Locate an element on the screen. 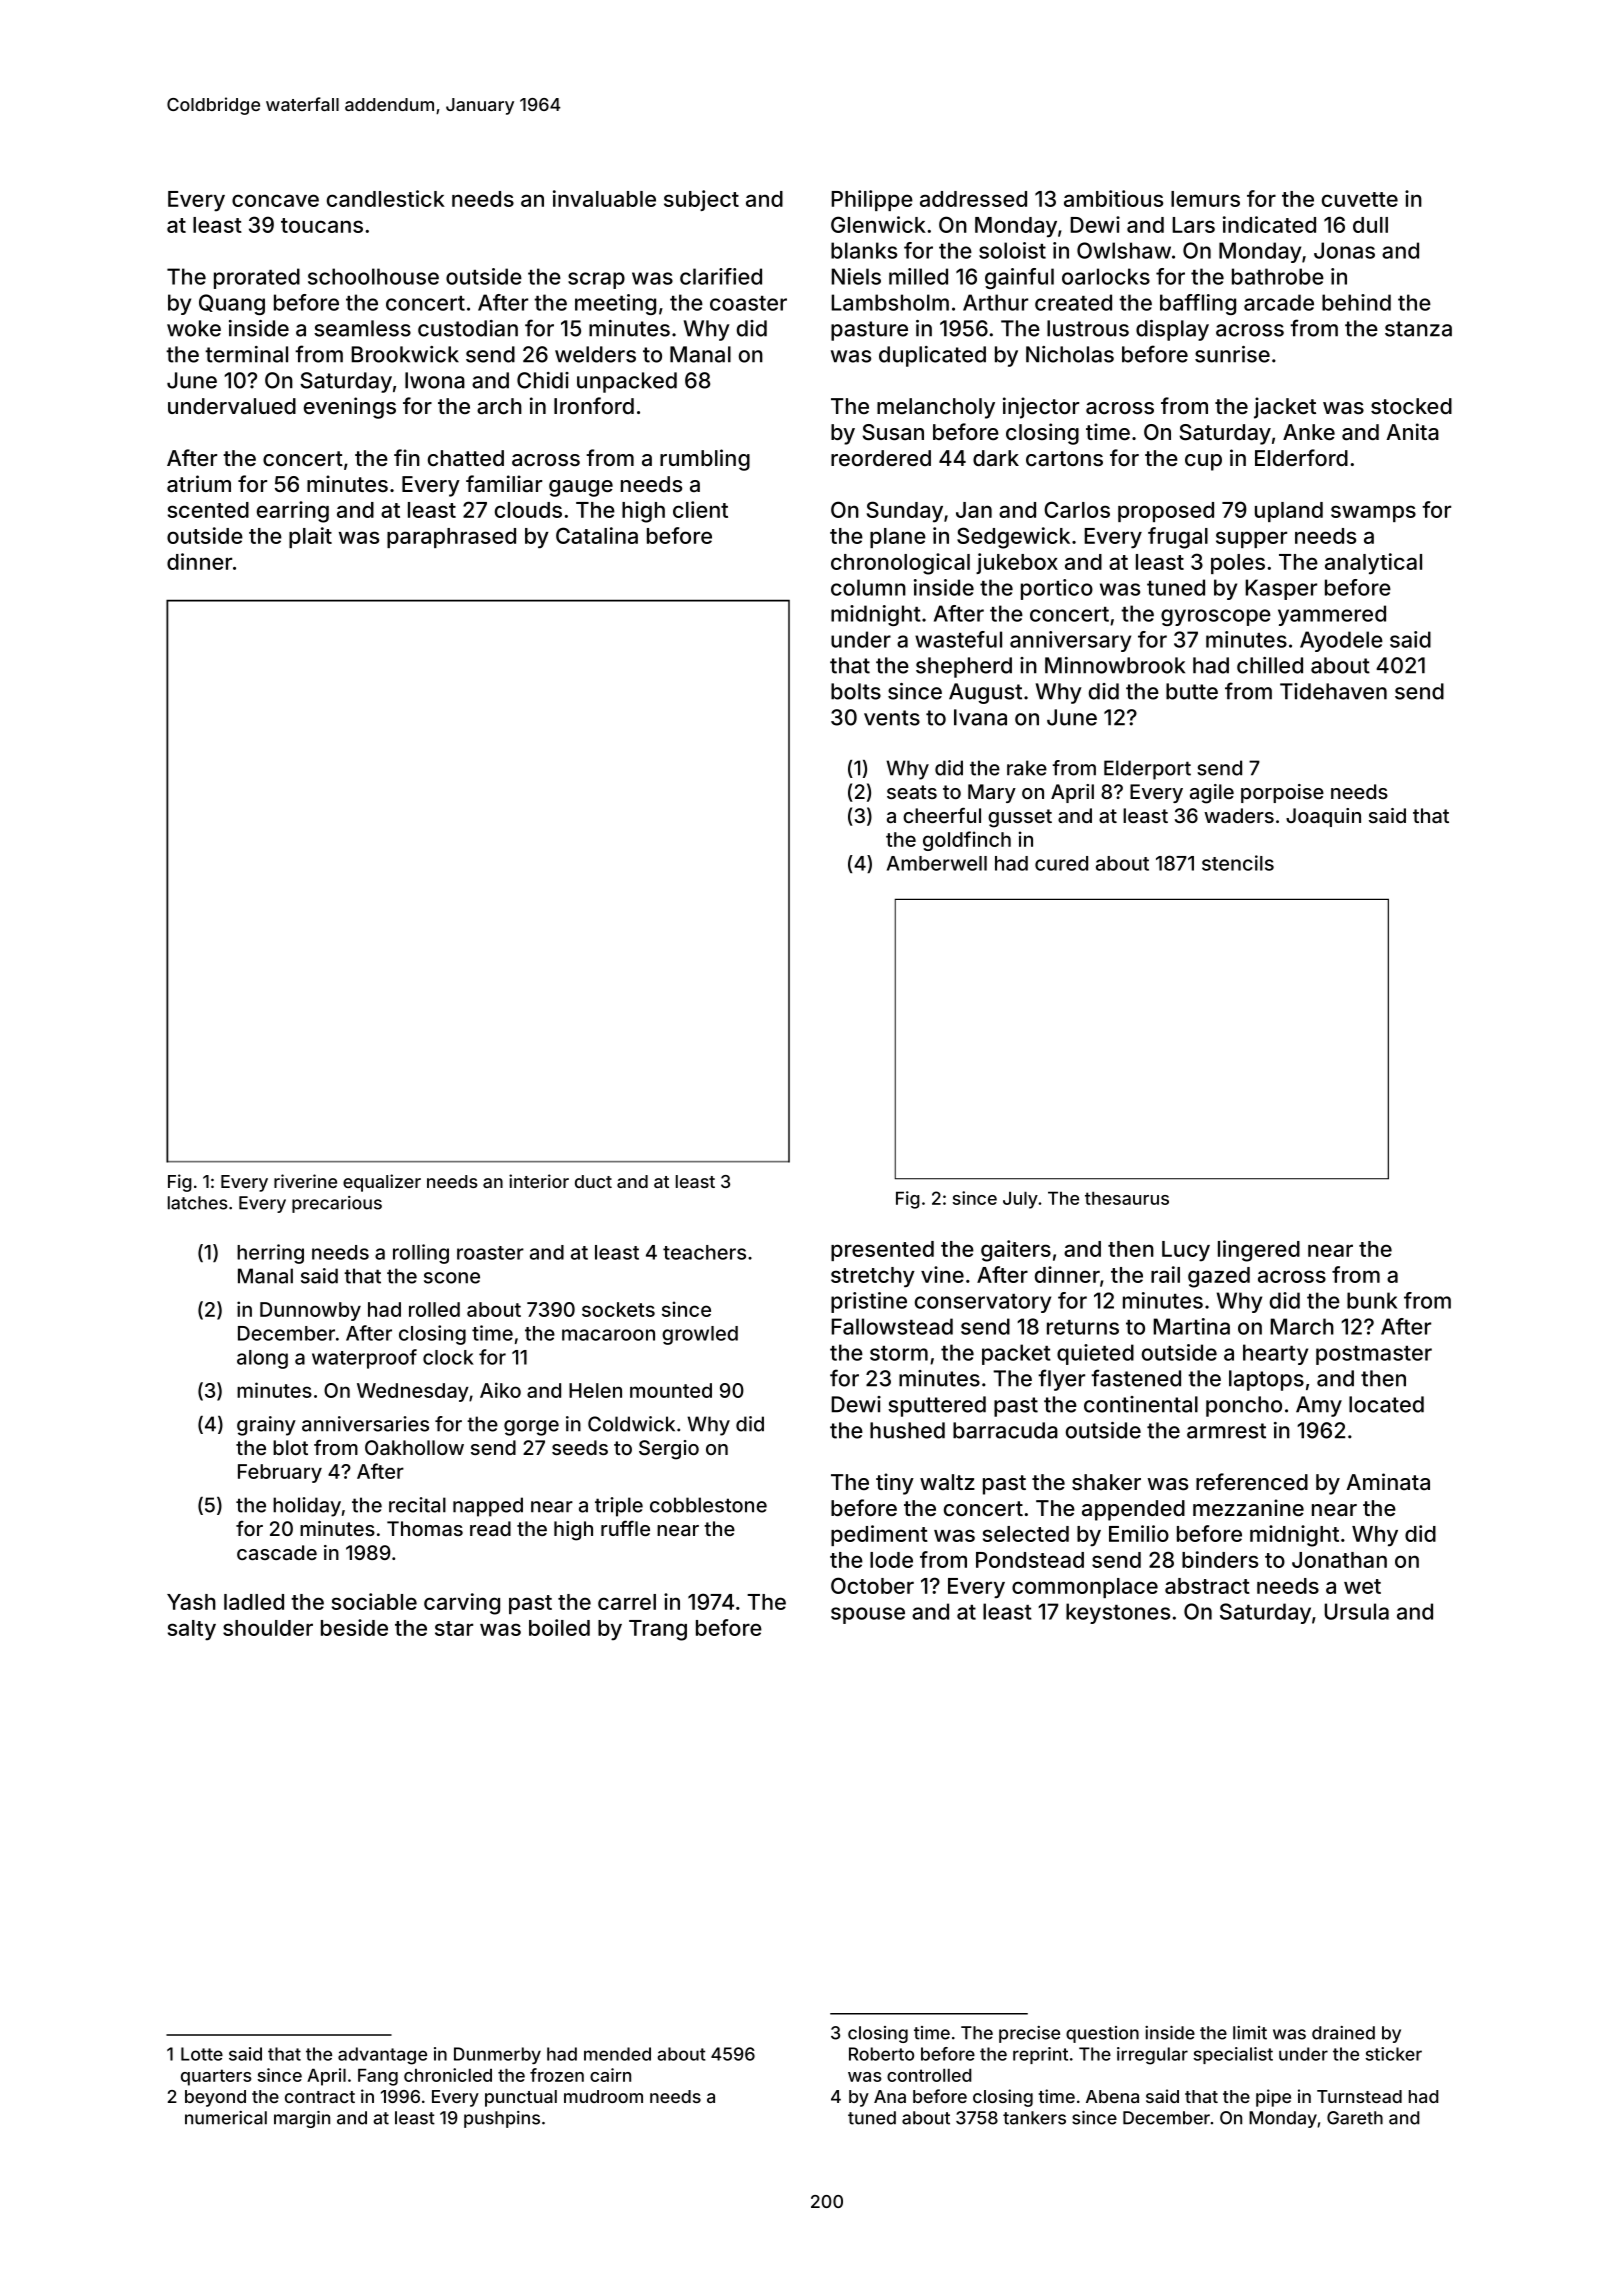 The image size is (1620, 2292). clarified is located at coordinates (721, 276).
